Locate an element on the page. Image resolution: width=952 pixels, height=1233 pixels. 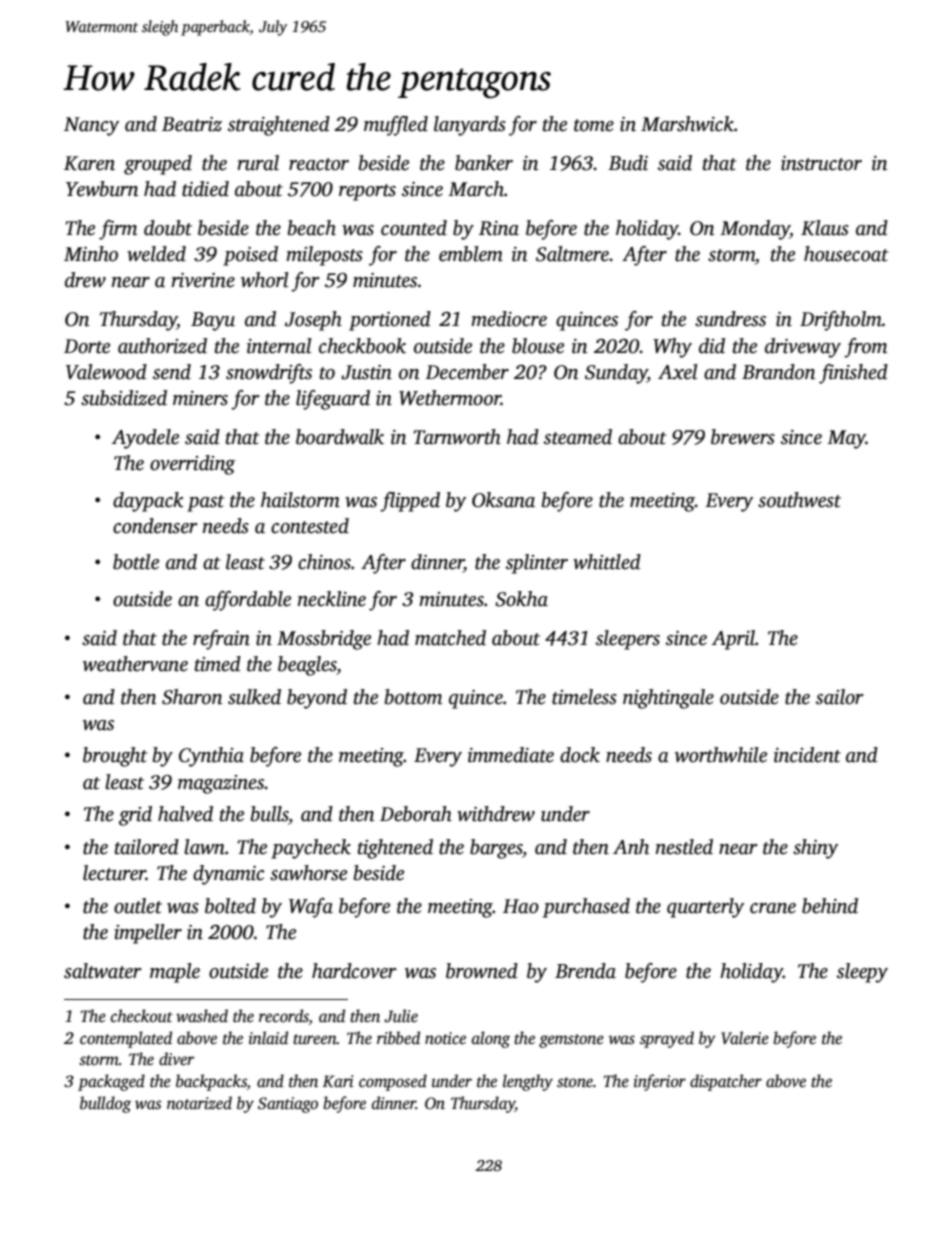
flipped is located at coordinates (410, 502).
